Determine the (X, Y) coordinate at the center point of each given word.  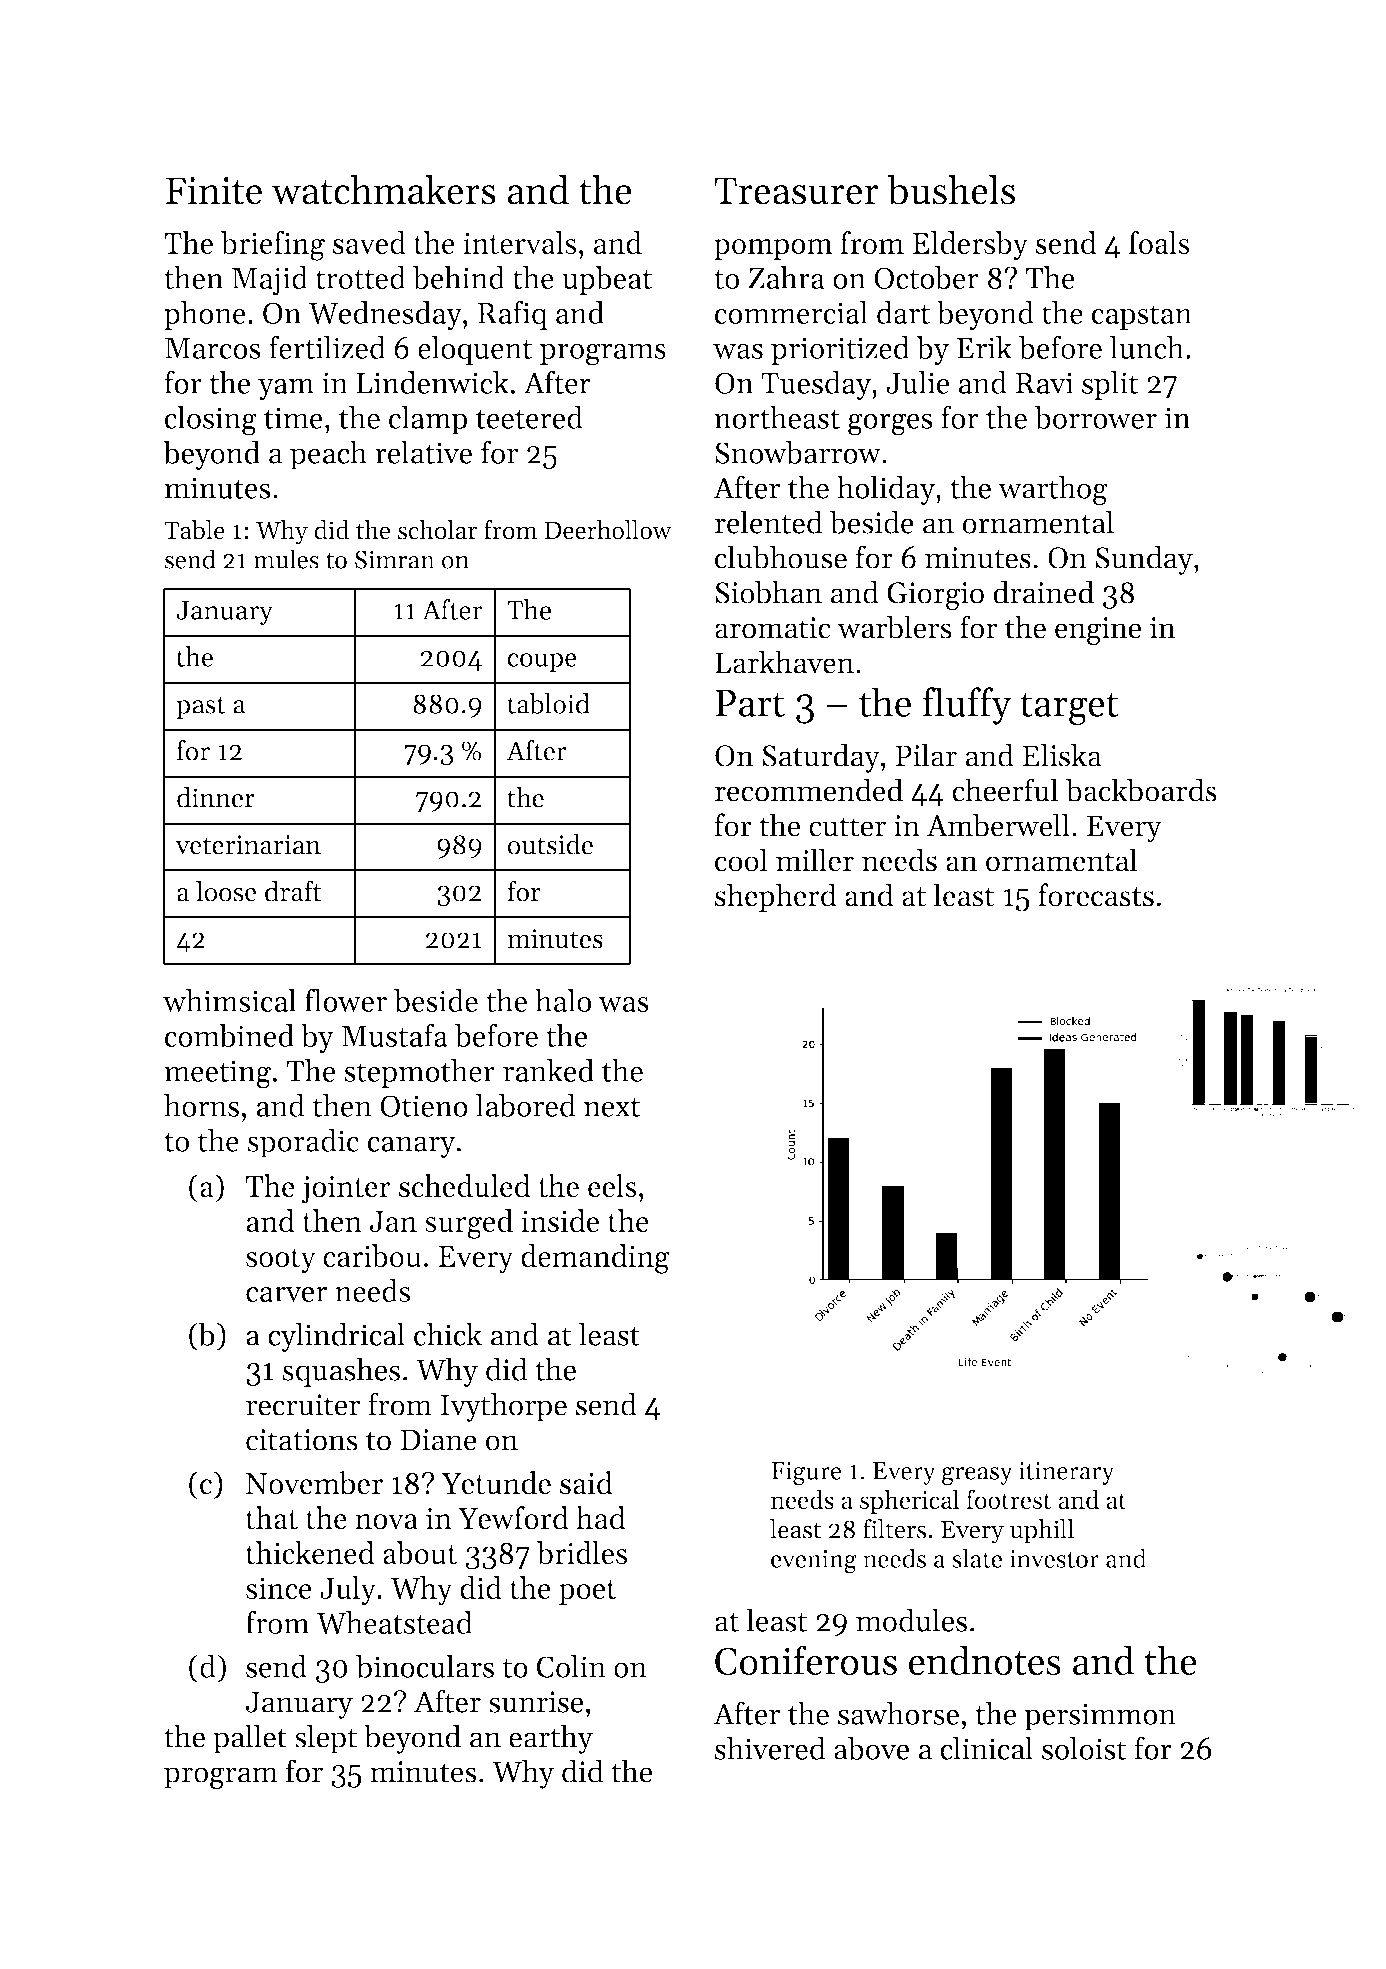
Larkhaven (784, 662)
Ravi (1045, 383)
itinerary (1067, 1473)
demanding (595, 1259)
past (201, 707)
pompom (773, 249)
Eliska (1062, 755)
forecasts (1096, 895)
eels (612, 1186)
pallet (250, 1739)
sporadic (303, 1143)
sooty (281, 1261)
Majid (270, 281)
